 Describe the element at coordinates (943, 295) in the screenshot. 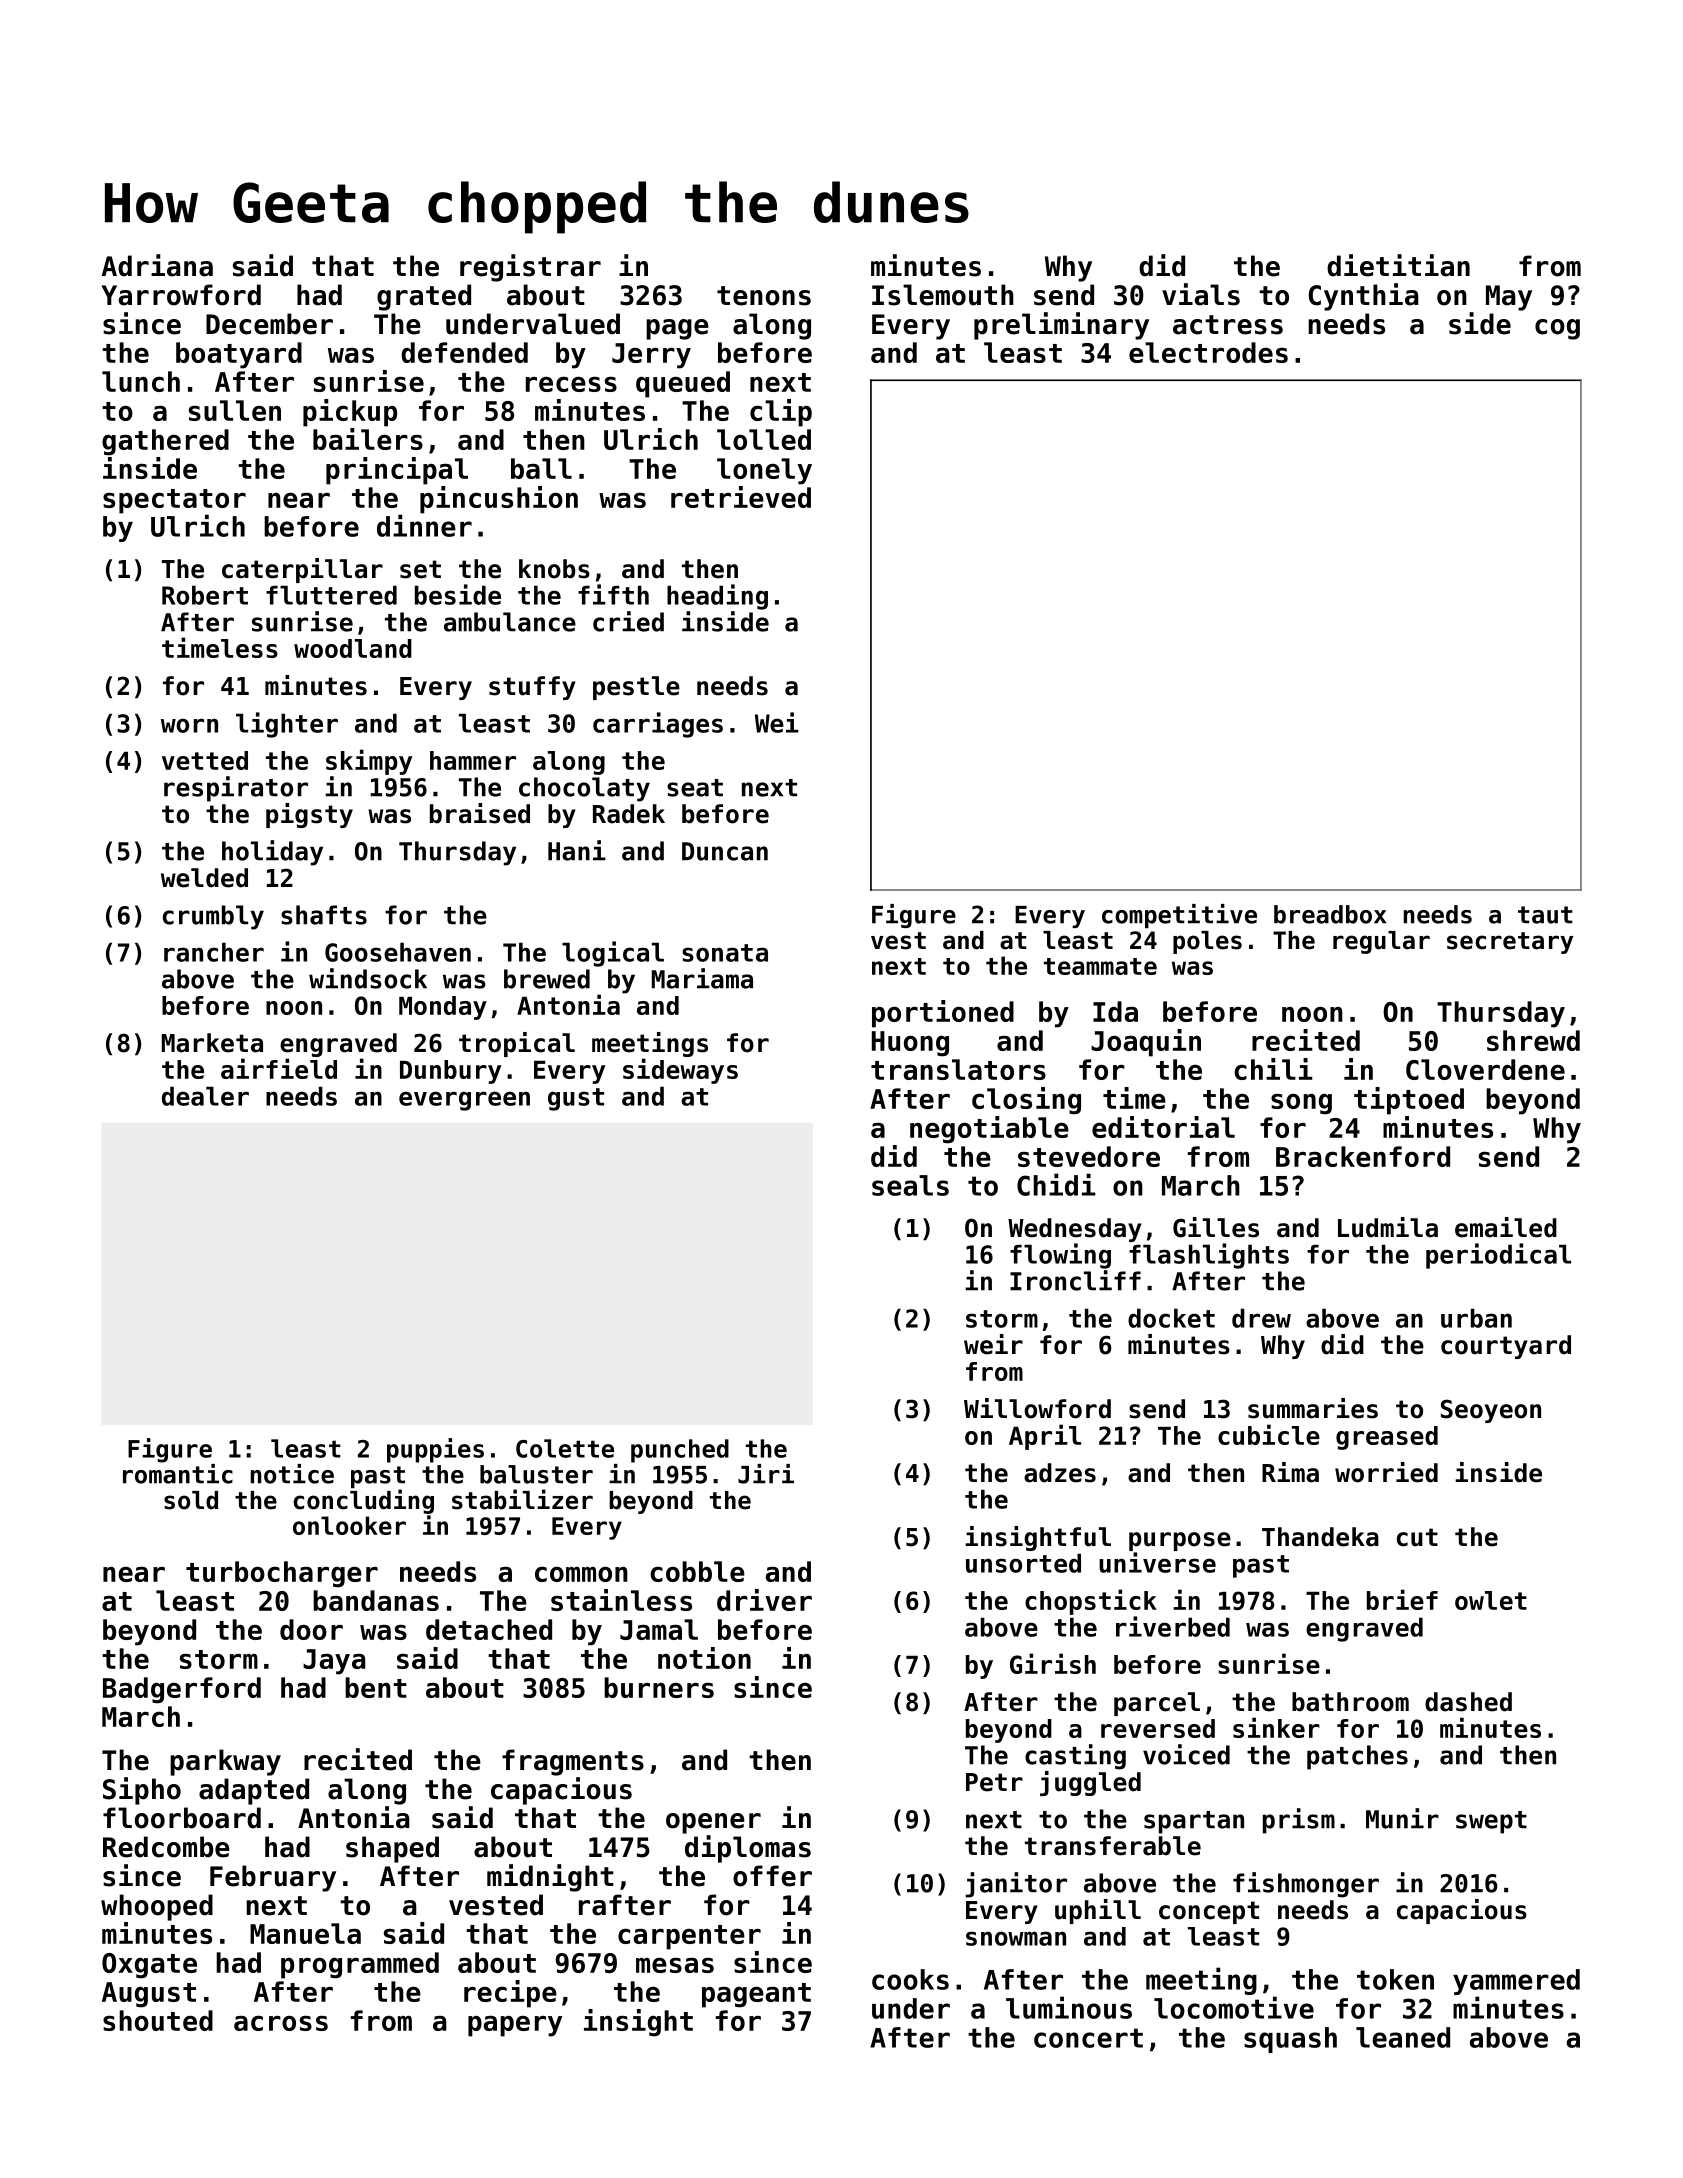

I see `Islemouth` at that location.
